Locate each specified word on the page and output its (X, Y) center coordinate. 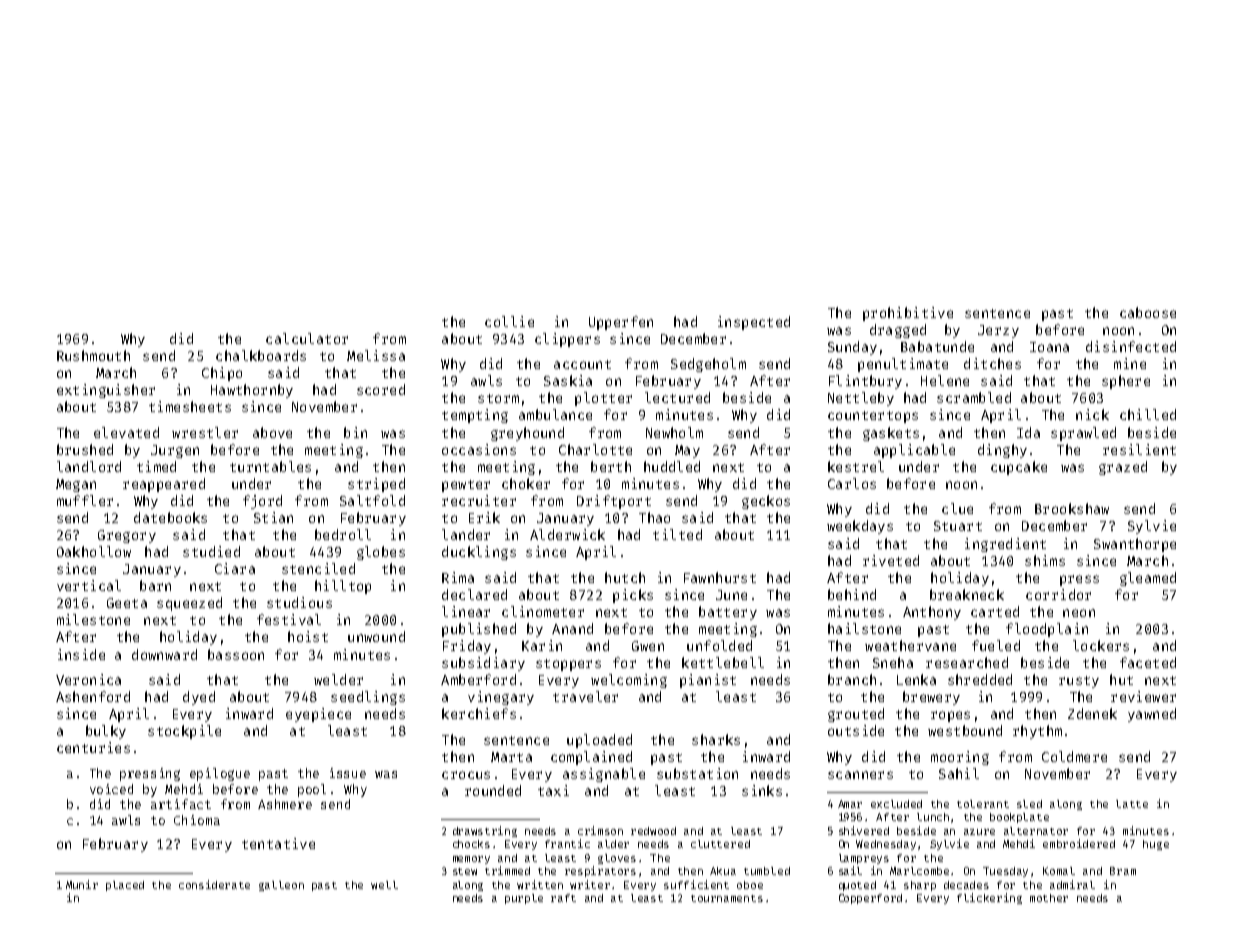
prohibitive (908, 314)
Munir (82, 884)
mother (1049, 898)
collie (509, 321)
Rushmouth (93, 355)
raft (563, 898)
